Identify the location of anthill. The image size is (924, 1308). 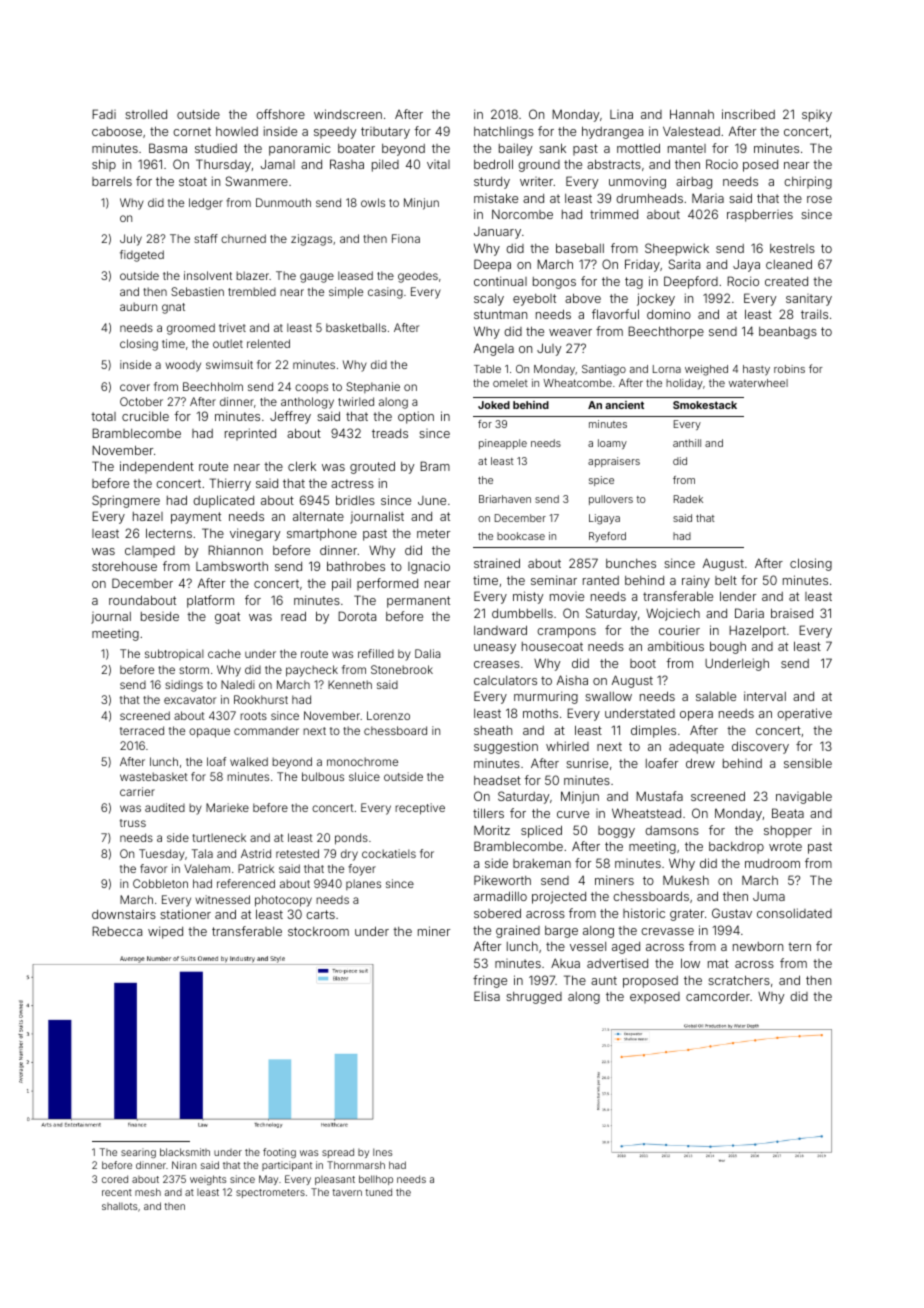
(687, 443).
